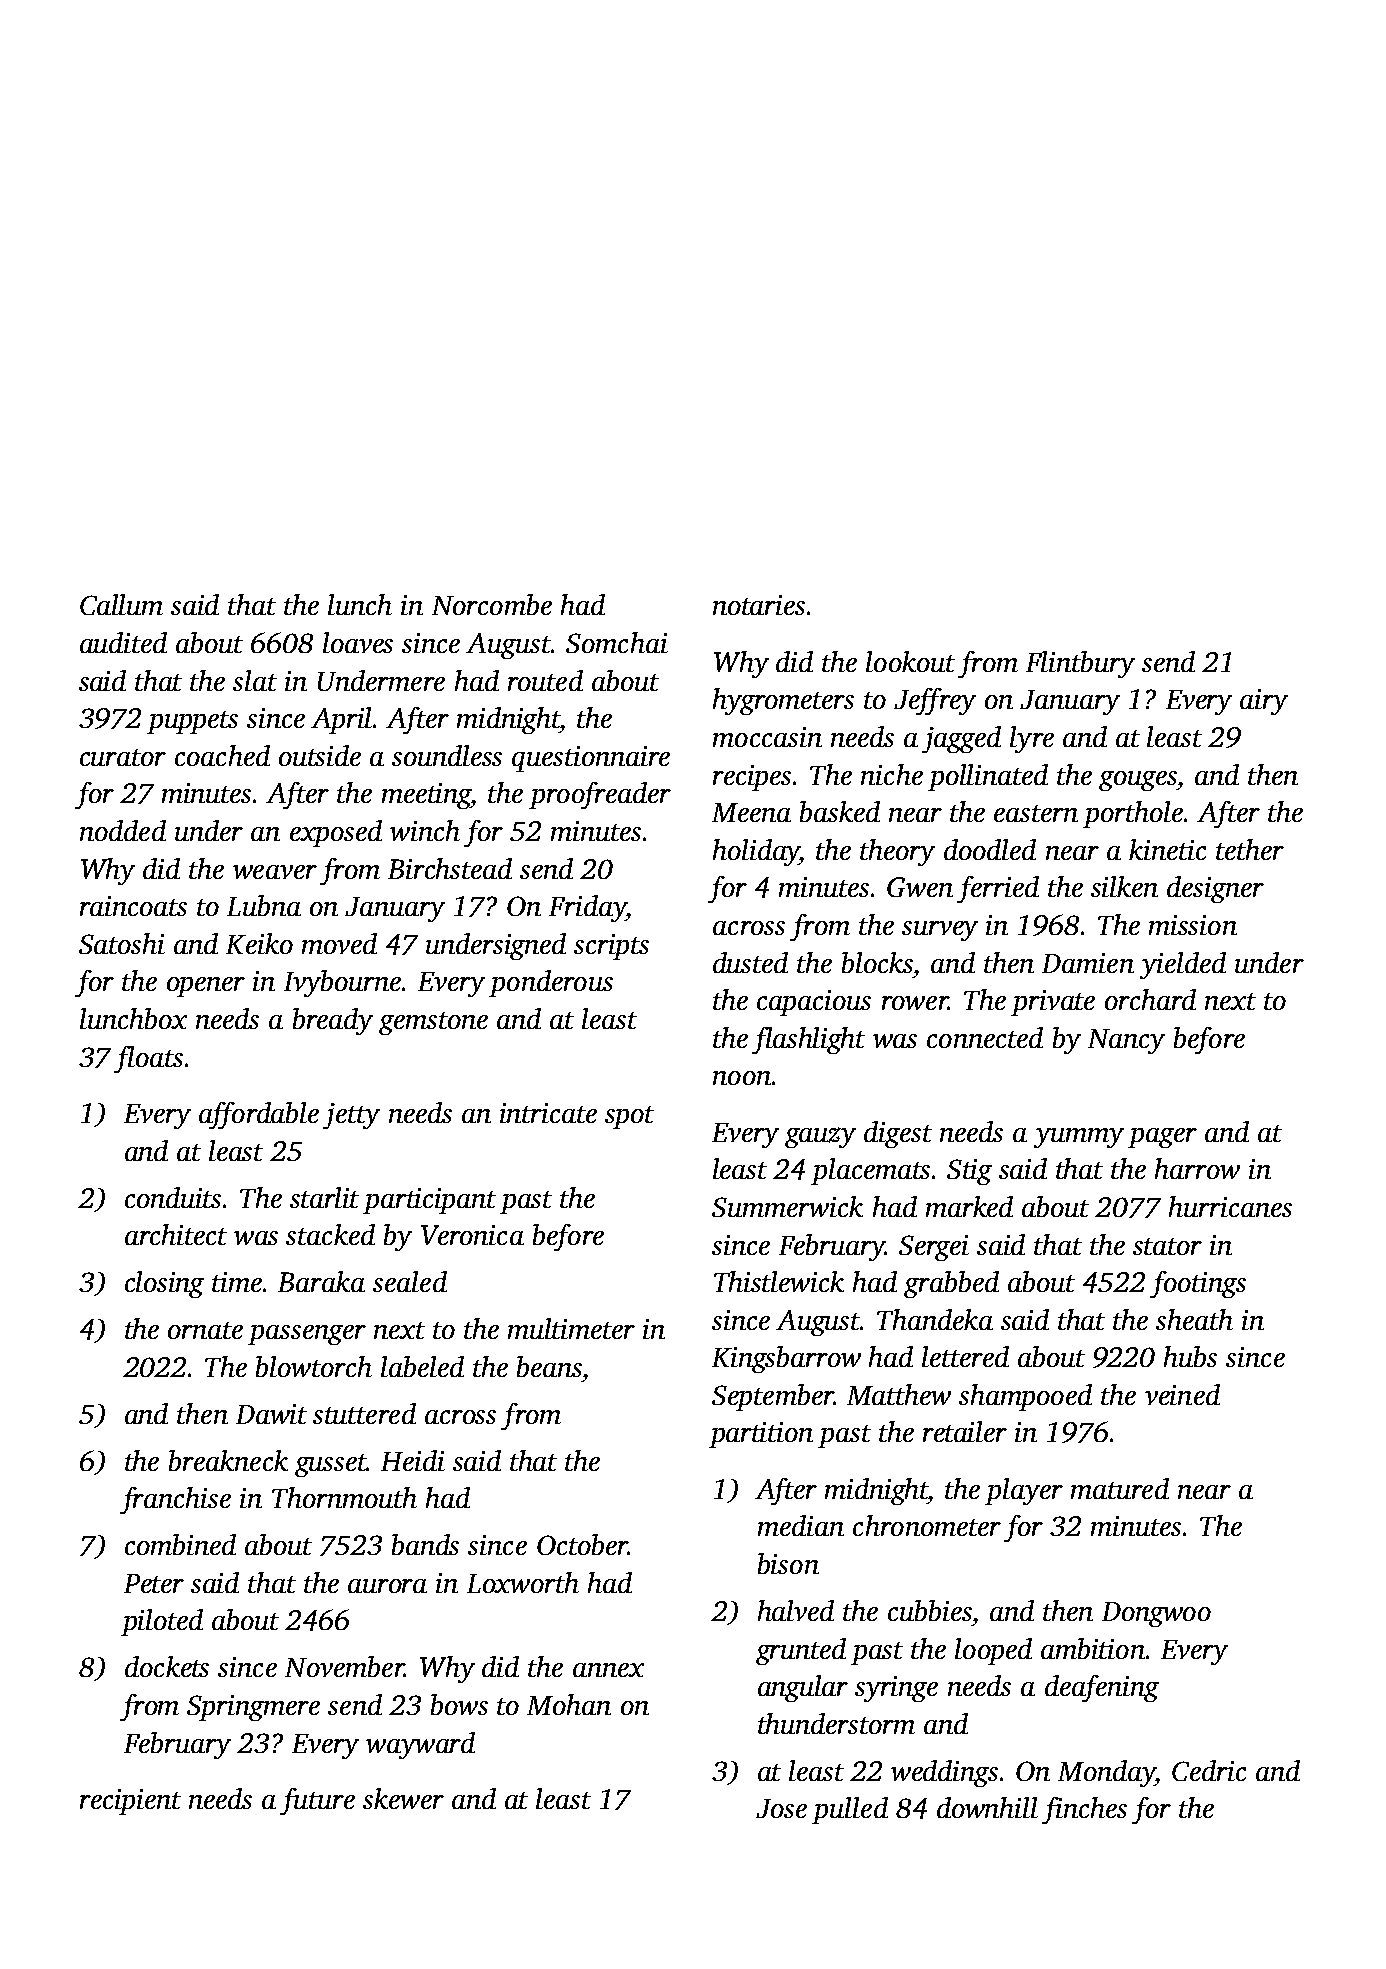  Describe the element at coordinates (1084, 1810) in the page. I see `finches` at that location.
